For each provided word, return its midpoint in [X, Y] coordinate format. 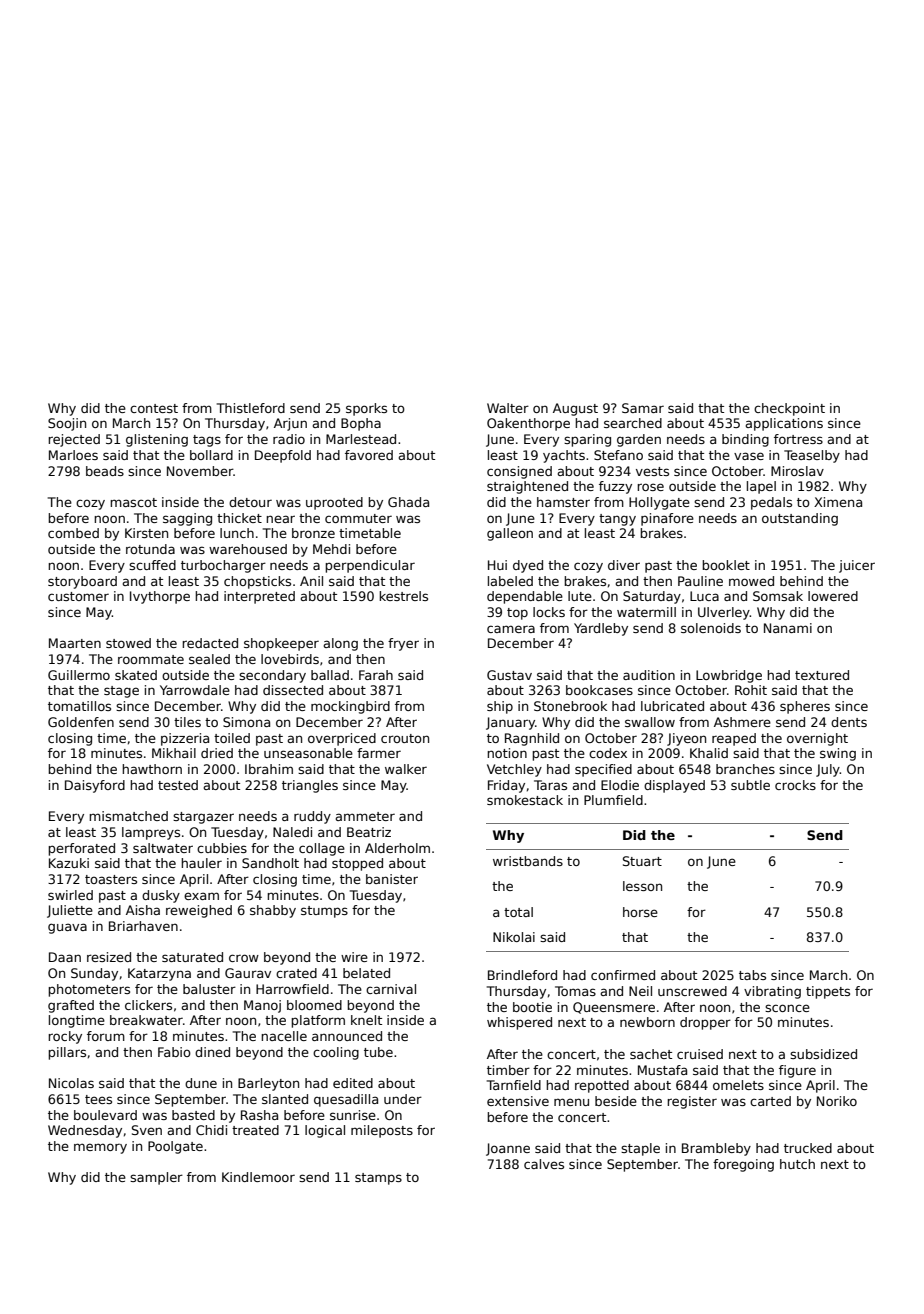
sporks [366, 409]
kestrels [403, 596]
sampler [156, 1178]
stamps [378, 1179]
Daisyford [95, 786]
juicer [857, 566]
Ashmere [742, 722]
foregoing [743, 1165]
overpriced [342, 739]
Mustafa [662, 1070]
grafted [71, 1006]
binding [745, 440]
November [200, 471]
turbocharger [223, 566]
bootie [532, 1007]
